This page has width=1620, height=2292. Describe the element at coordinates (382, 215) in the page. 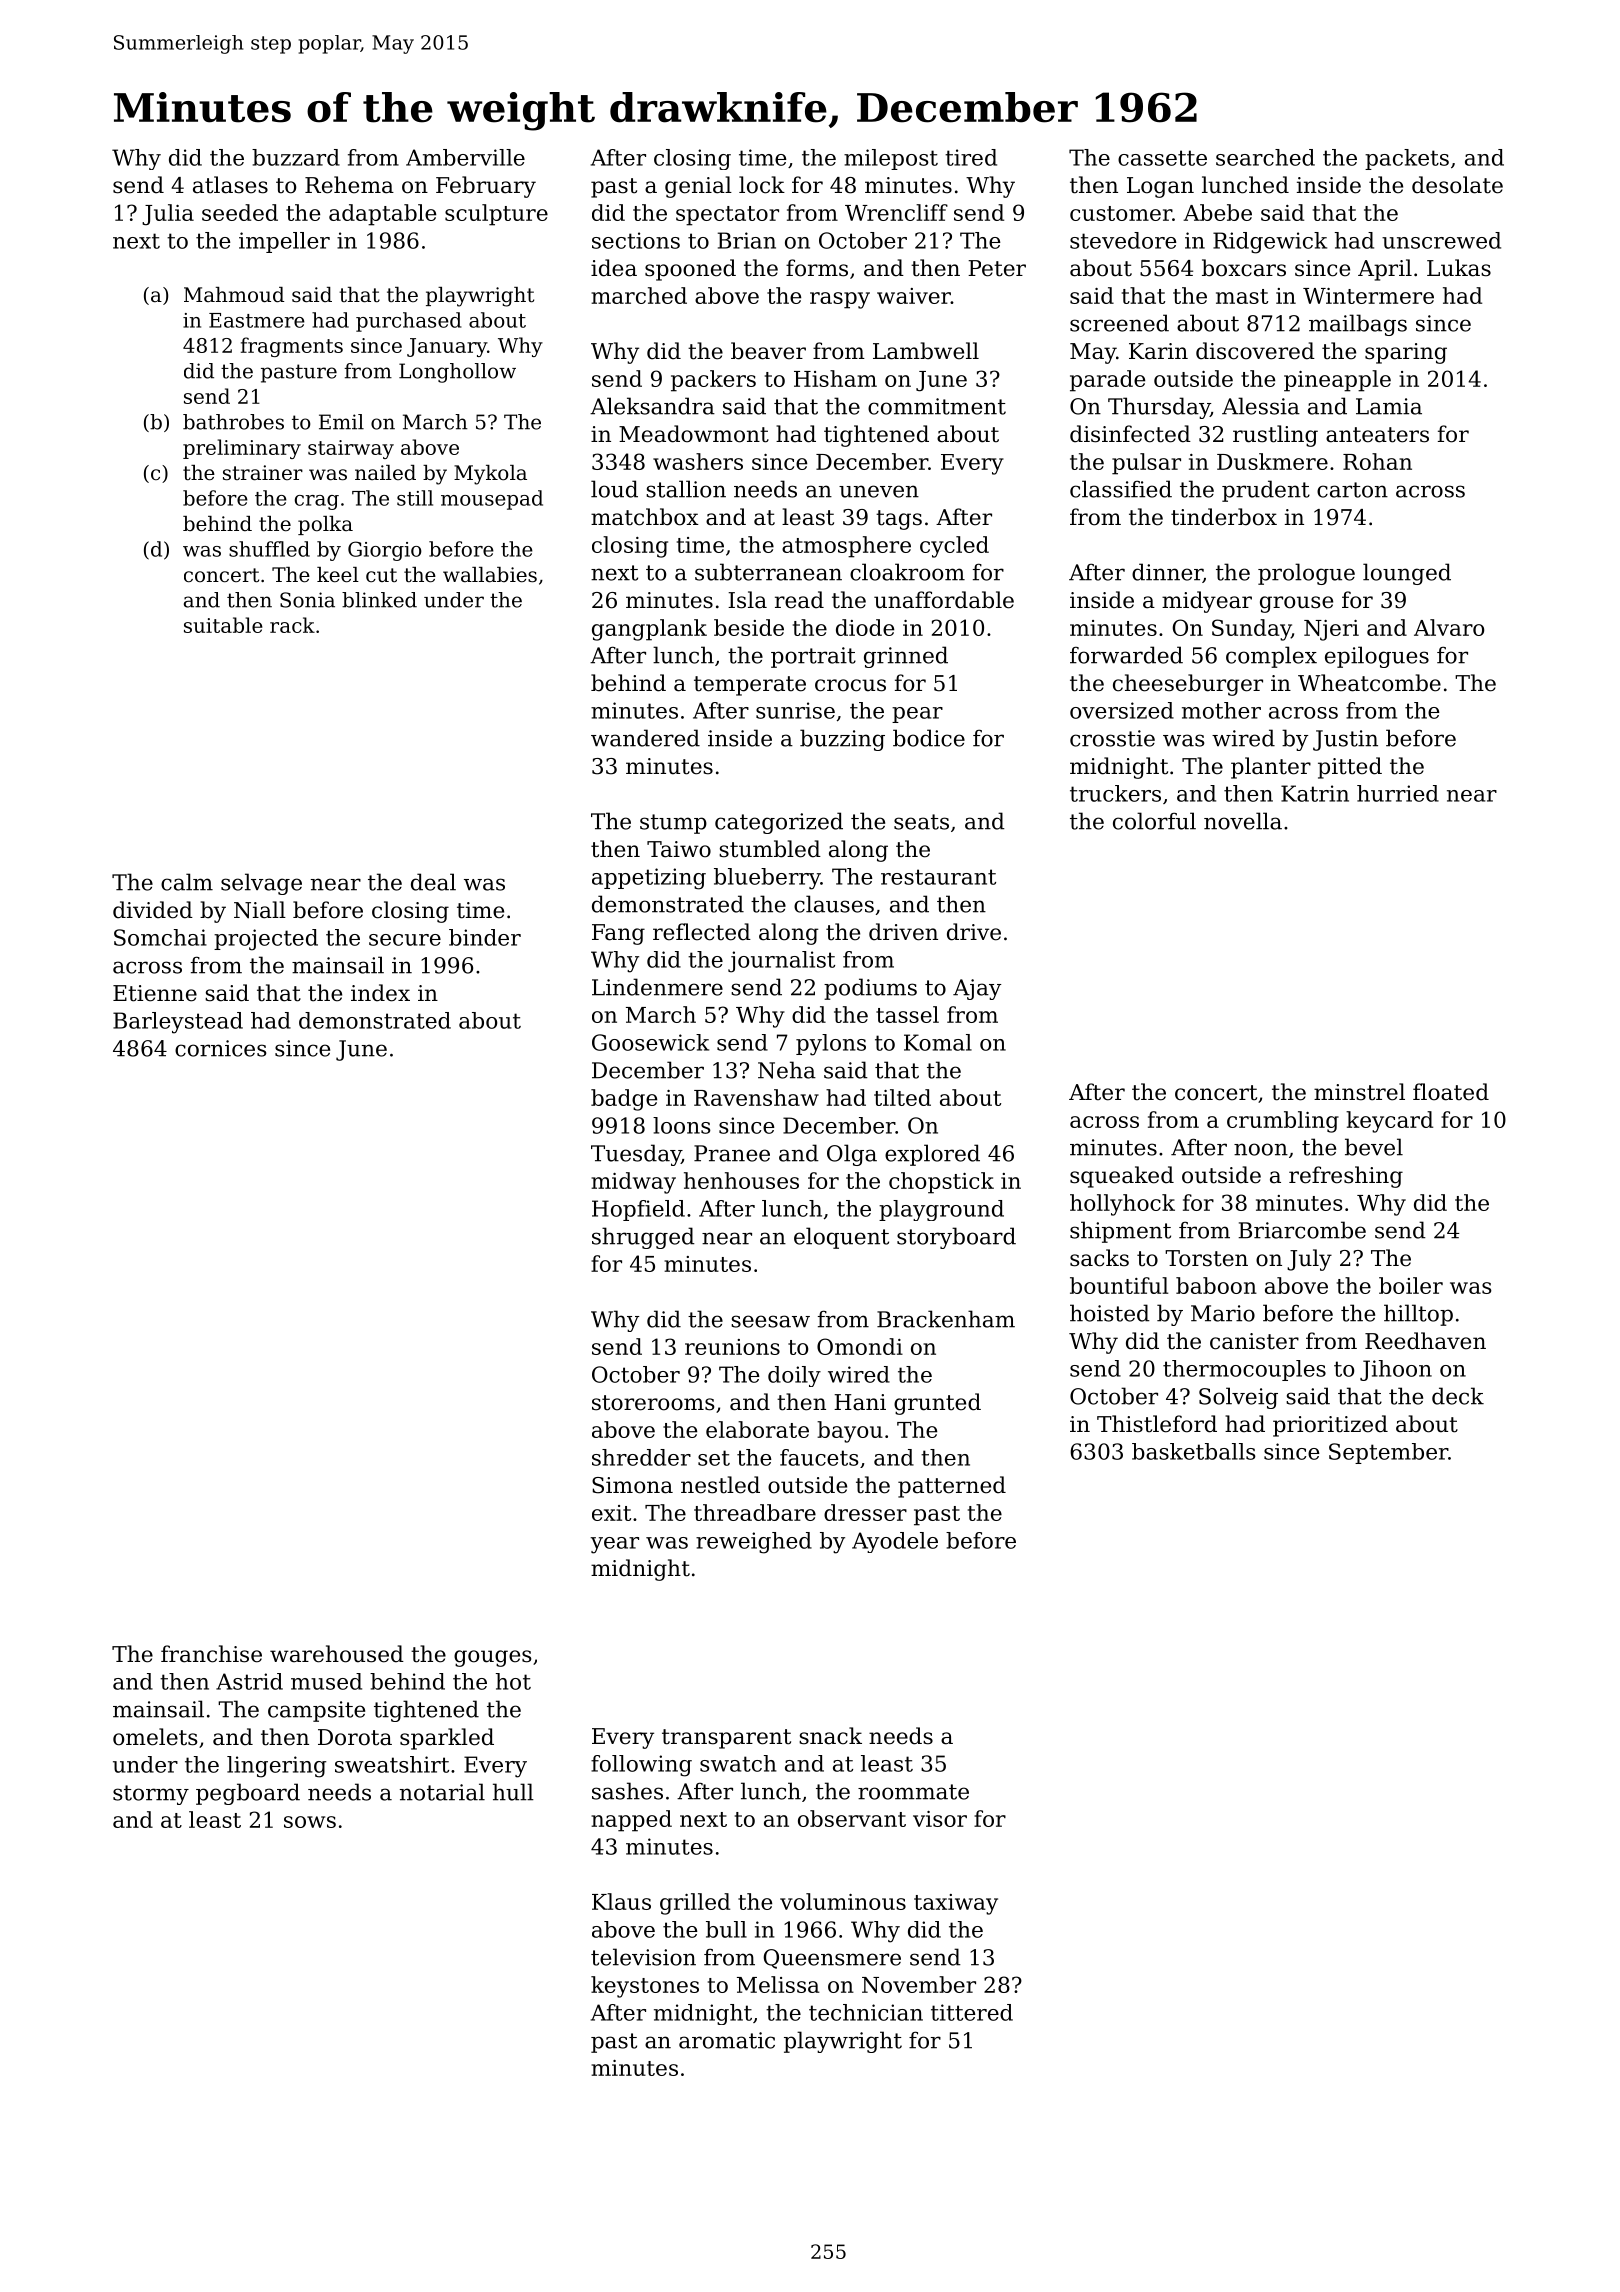

I see `adaptable` at that location.
